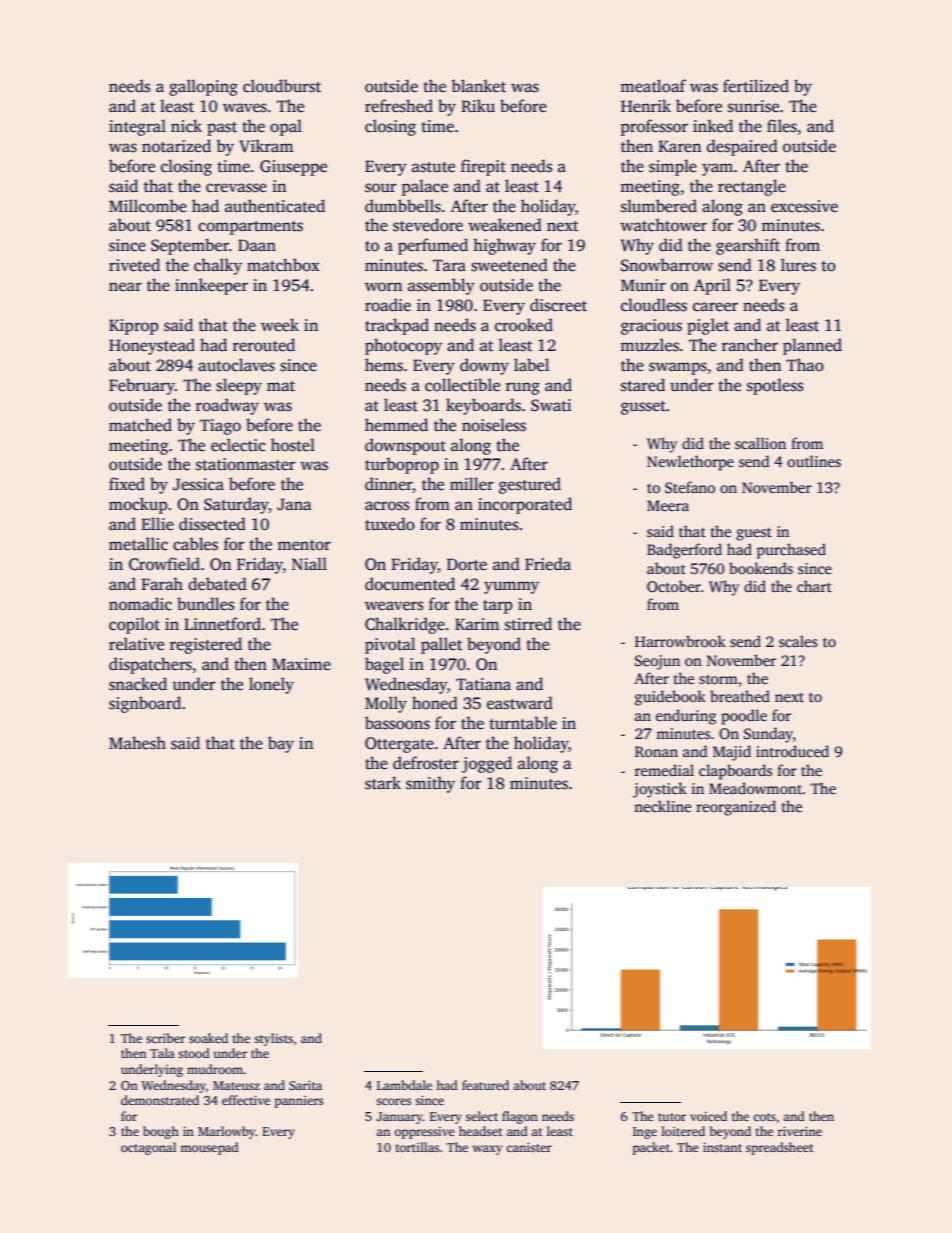 The image size is (952, 1233). I want to click on turntable, so click(523, 723).
